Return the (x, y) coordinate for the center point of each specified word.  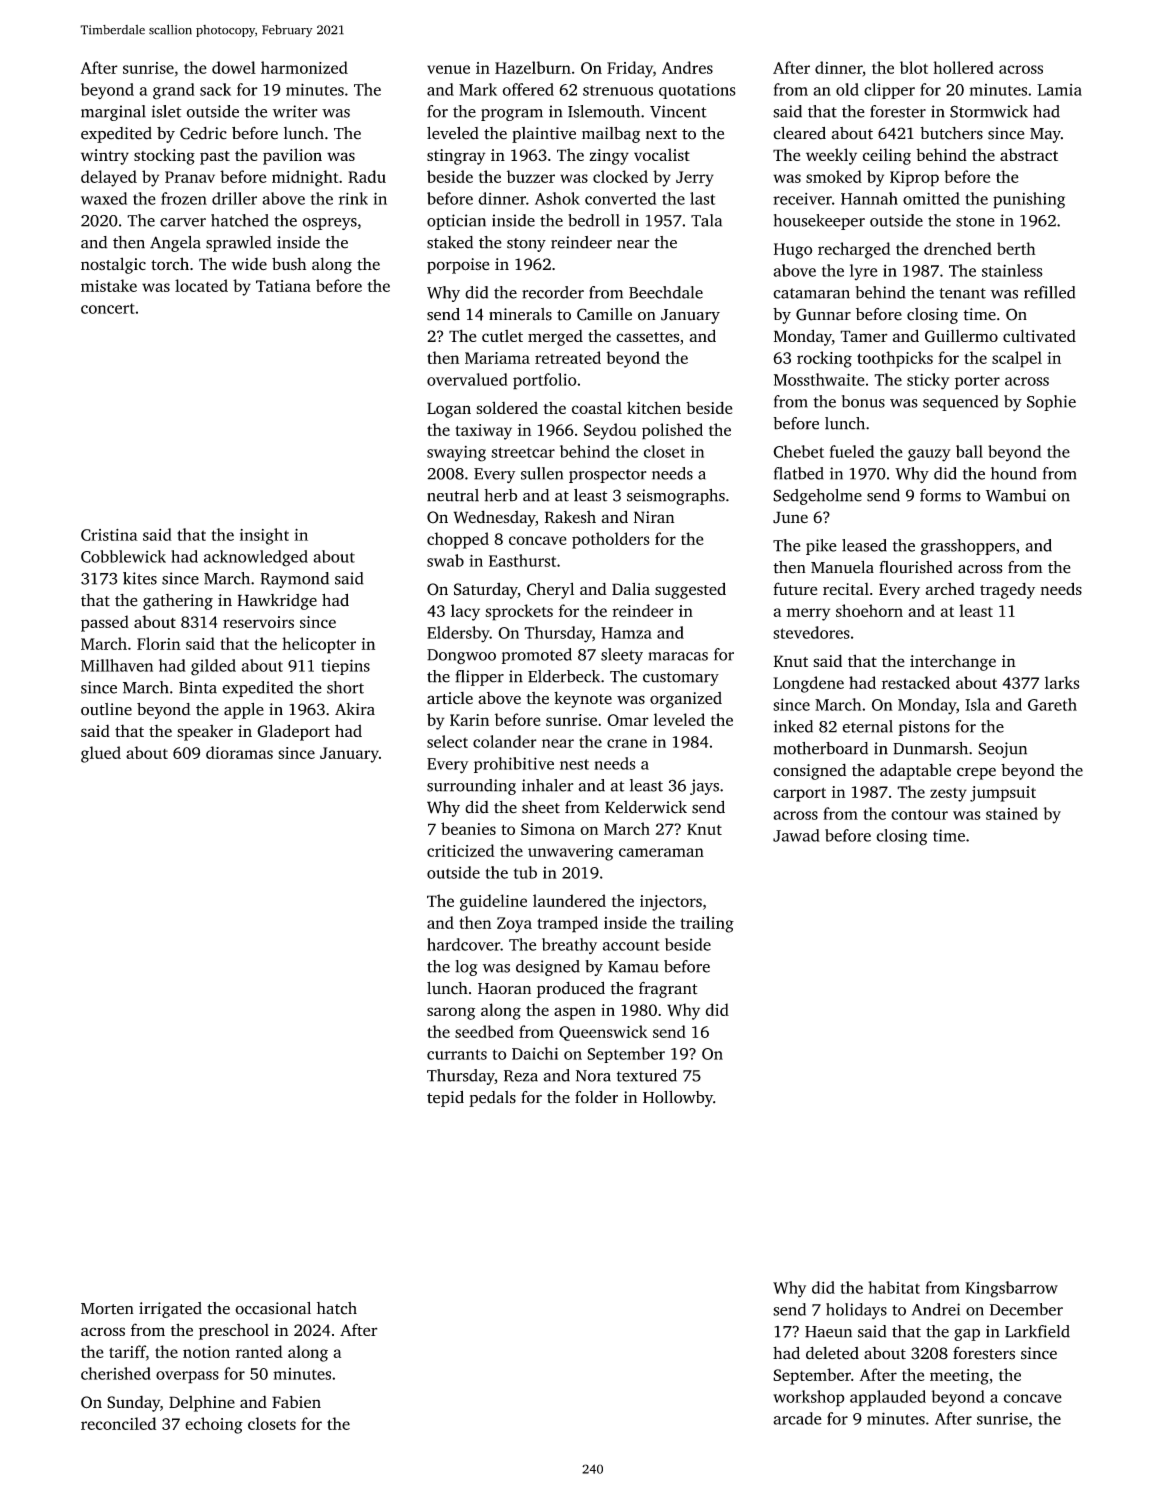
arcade (797, 1418)
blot (914, 67)
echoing (214, 1425)
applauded (888, 1398)
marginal (113, 113)
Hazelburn (533, 67)
